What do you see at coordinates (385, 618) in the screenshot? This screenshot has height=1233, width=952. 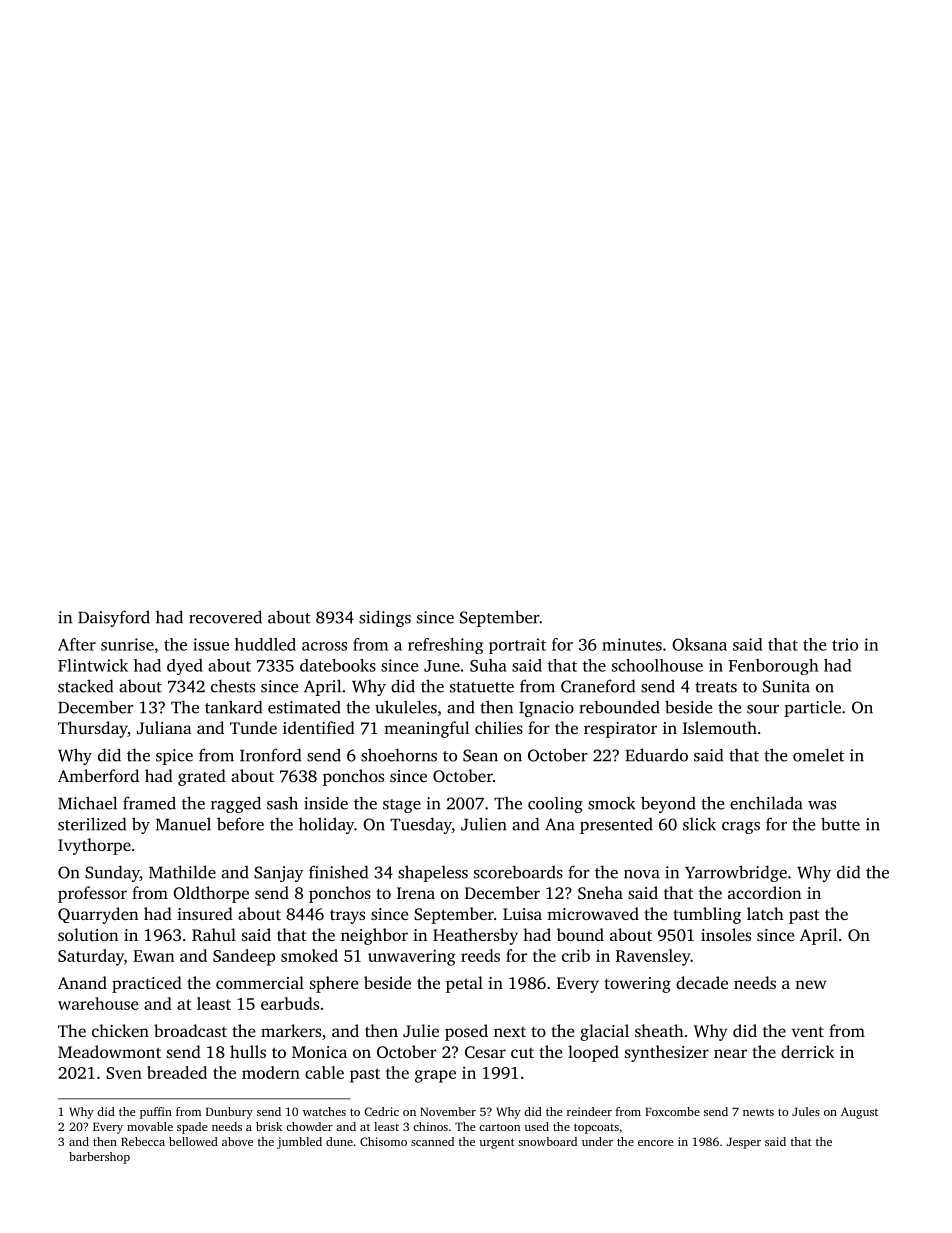 I see `sidings` at bounding box center [385, 618].
